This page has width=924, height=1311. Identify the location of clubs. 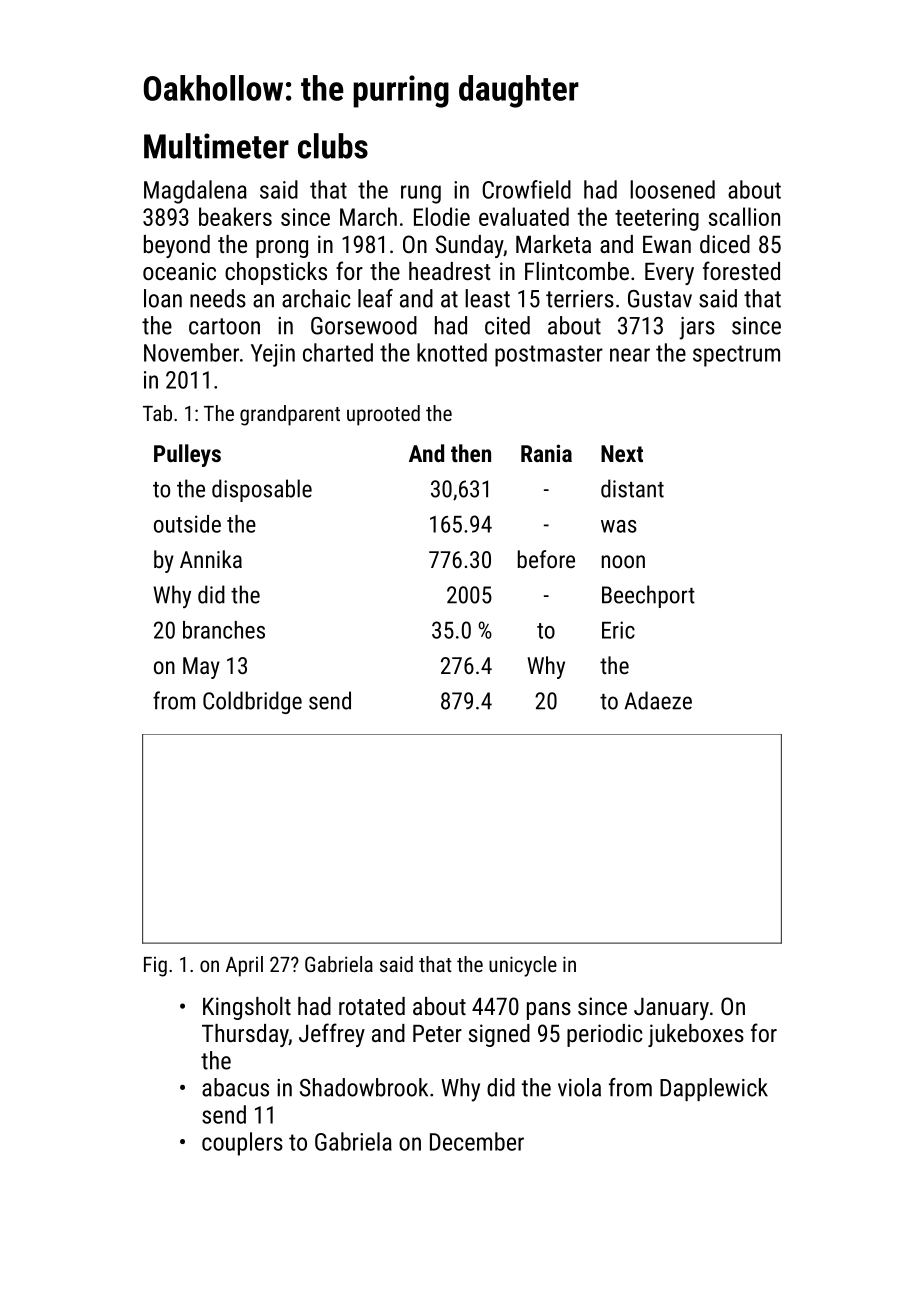
(333, 146).
